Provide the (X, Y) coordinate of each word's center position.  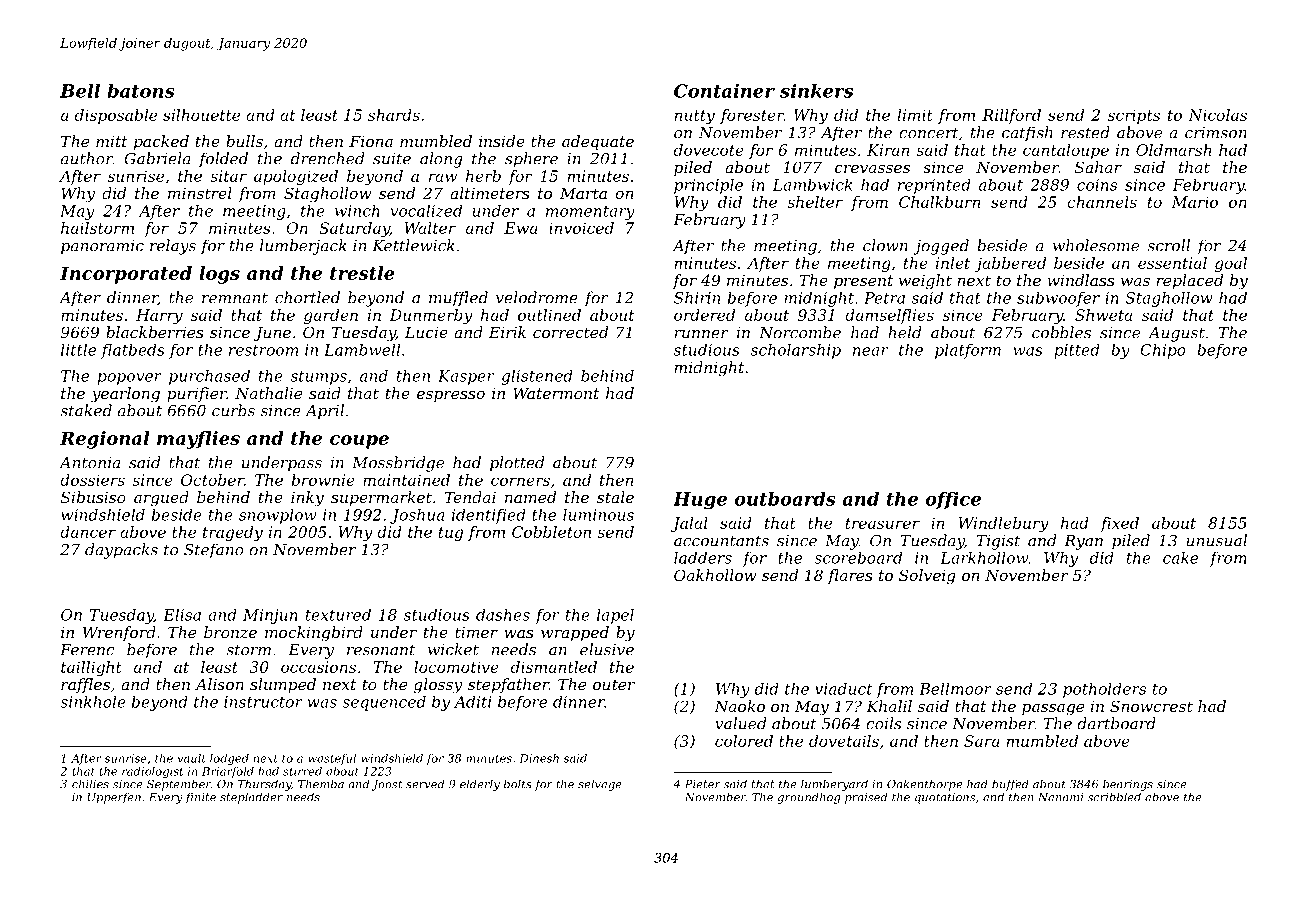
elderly (480, 785)
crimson (1216, 133)
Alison (219, 684)
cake (1180, 557)
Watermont (556, 393)
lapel (615, 616)
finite (200, 798)
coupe (359, 442)
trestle (362, 273)
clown (885, 245)
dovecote (709, 150)
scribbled (1114, 797)
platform (968, 351)
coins (1097, 185)
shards (394, 115)
